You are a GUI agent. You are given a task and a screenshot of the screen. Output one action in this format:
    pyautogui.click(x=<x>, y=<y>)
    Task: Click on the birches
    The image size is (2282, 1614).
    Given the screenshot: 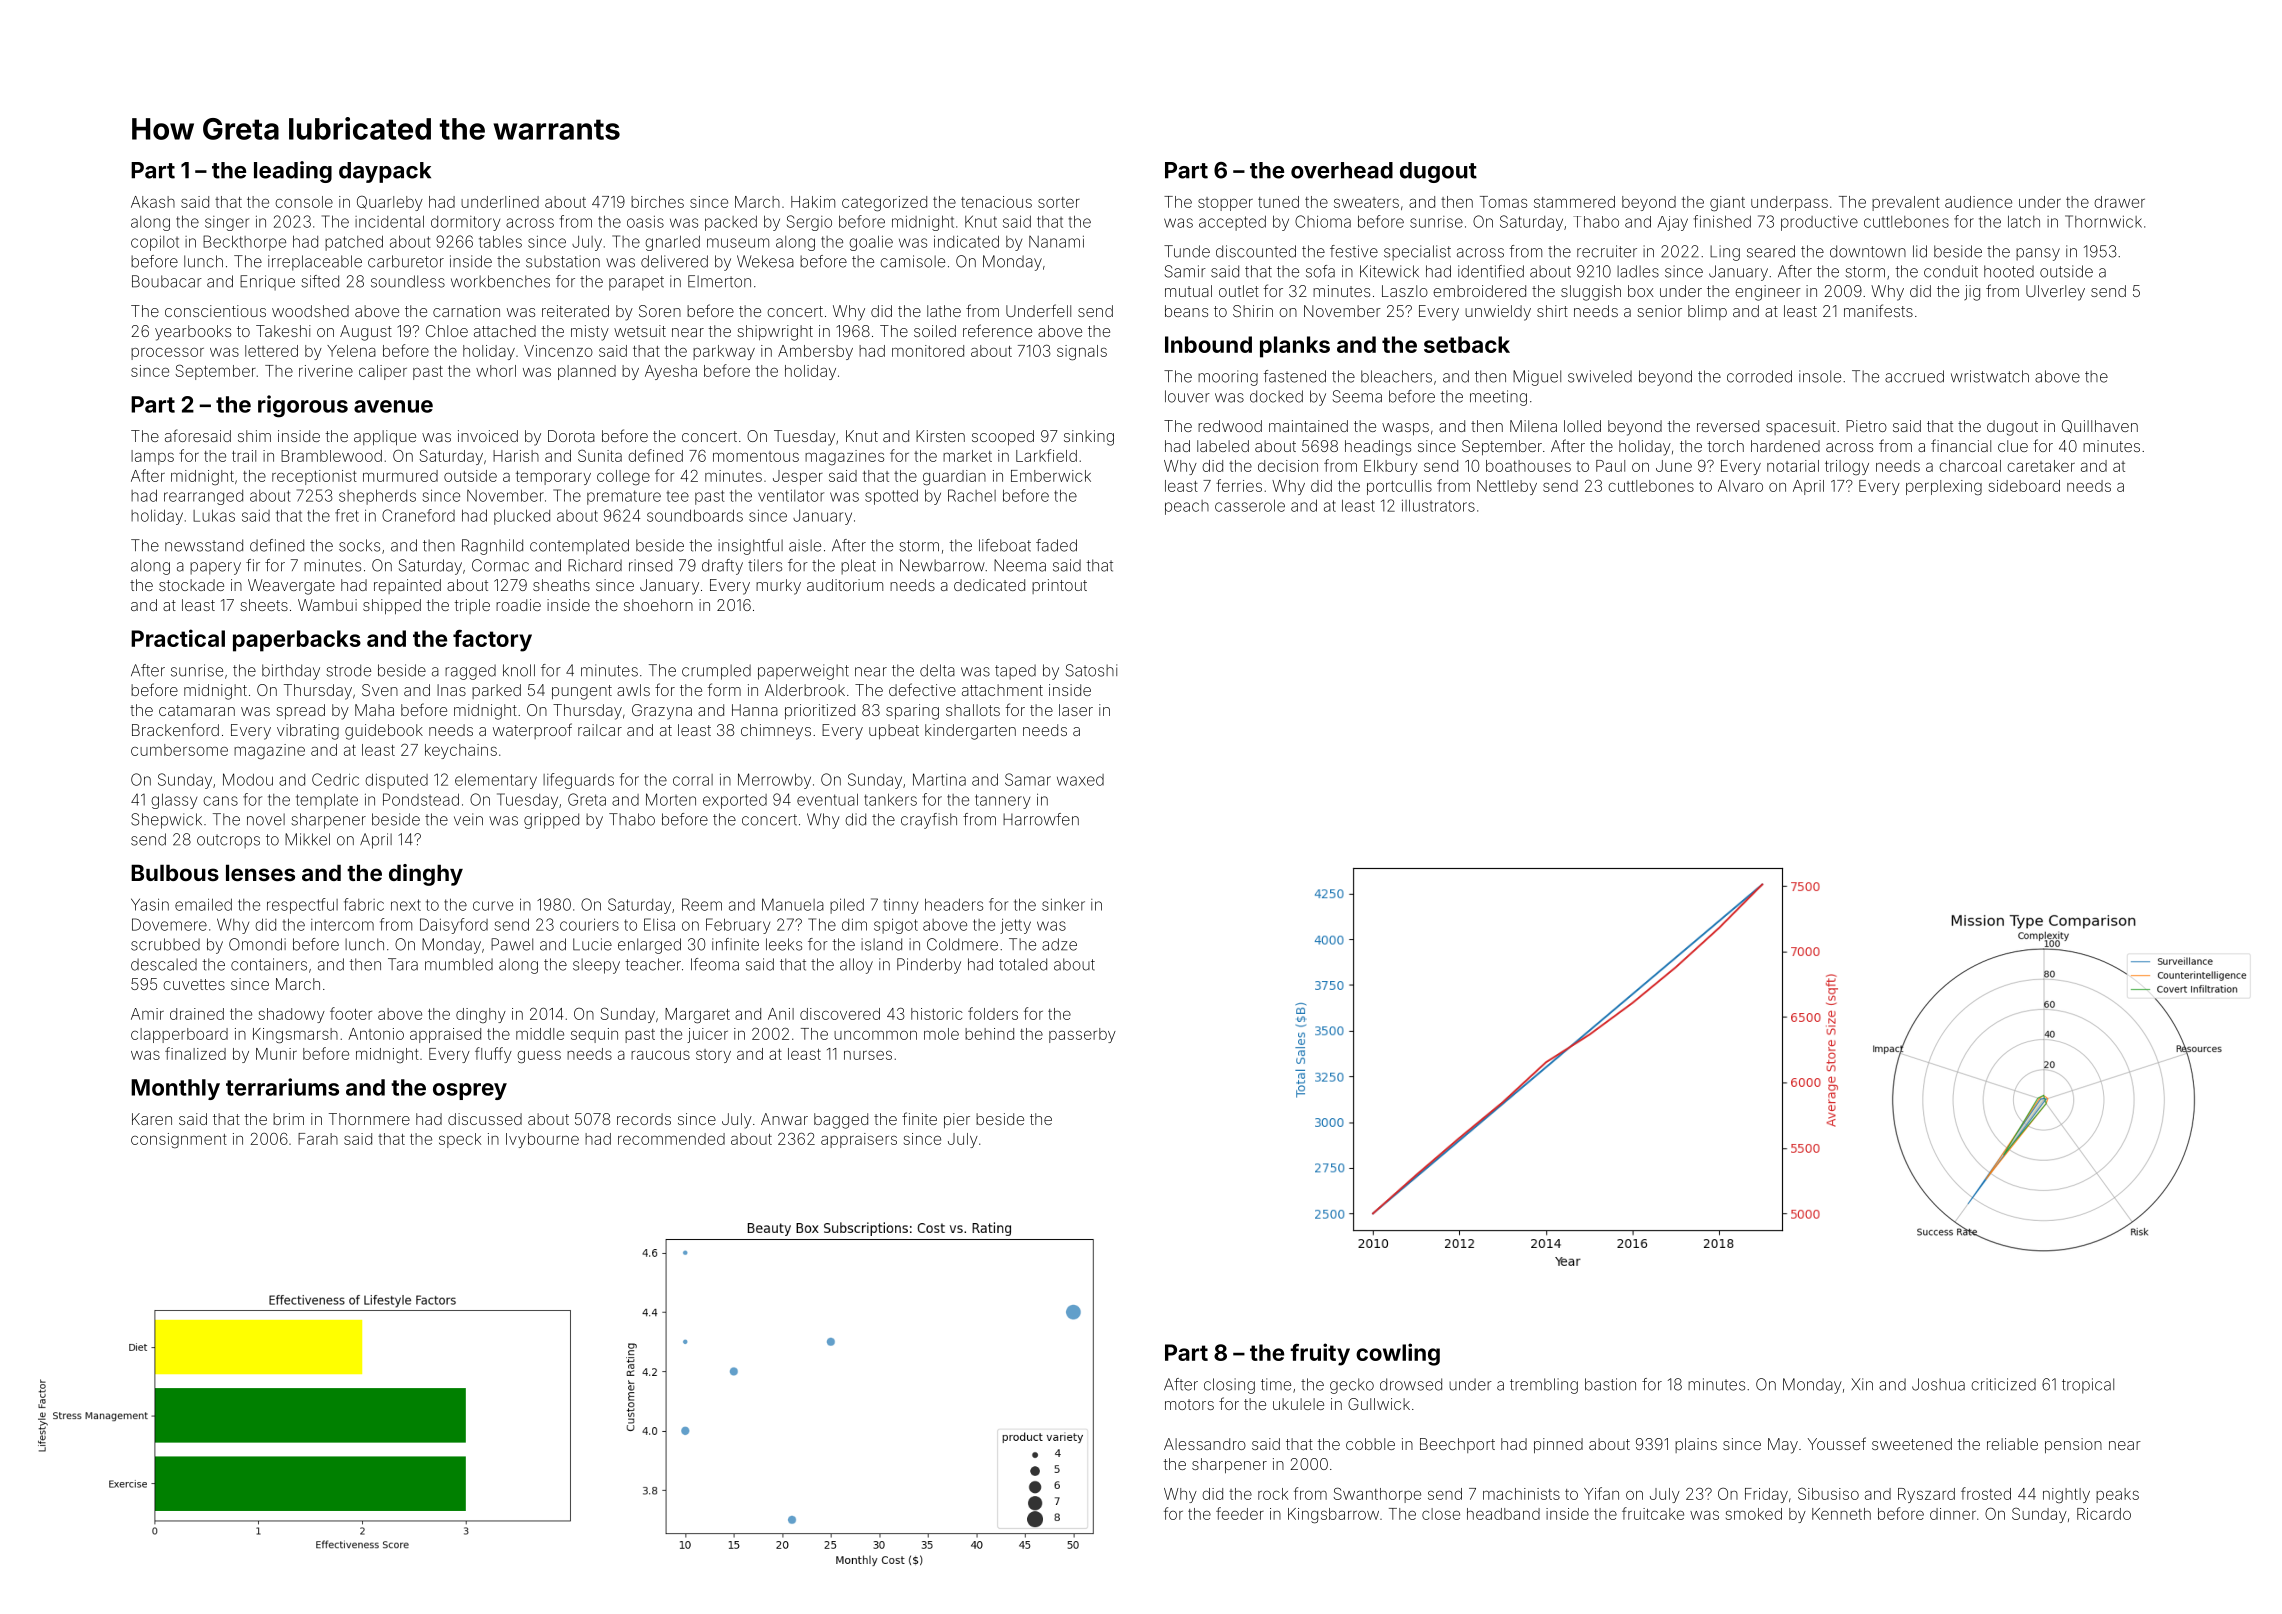 What is the action you would take?
    pyautogui.click(x=657, y=202)
